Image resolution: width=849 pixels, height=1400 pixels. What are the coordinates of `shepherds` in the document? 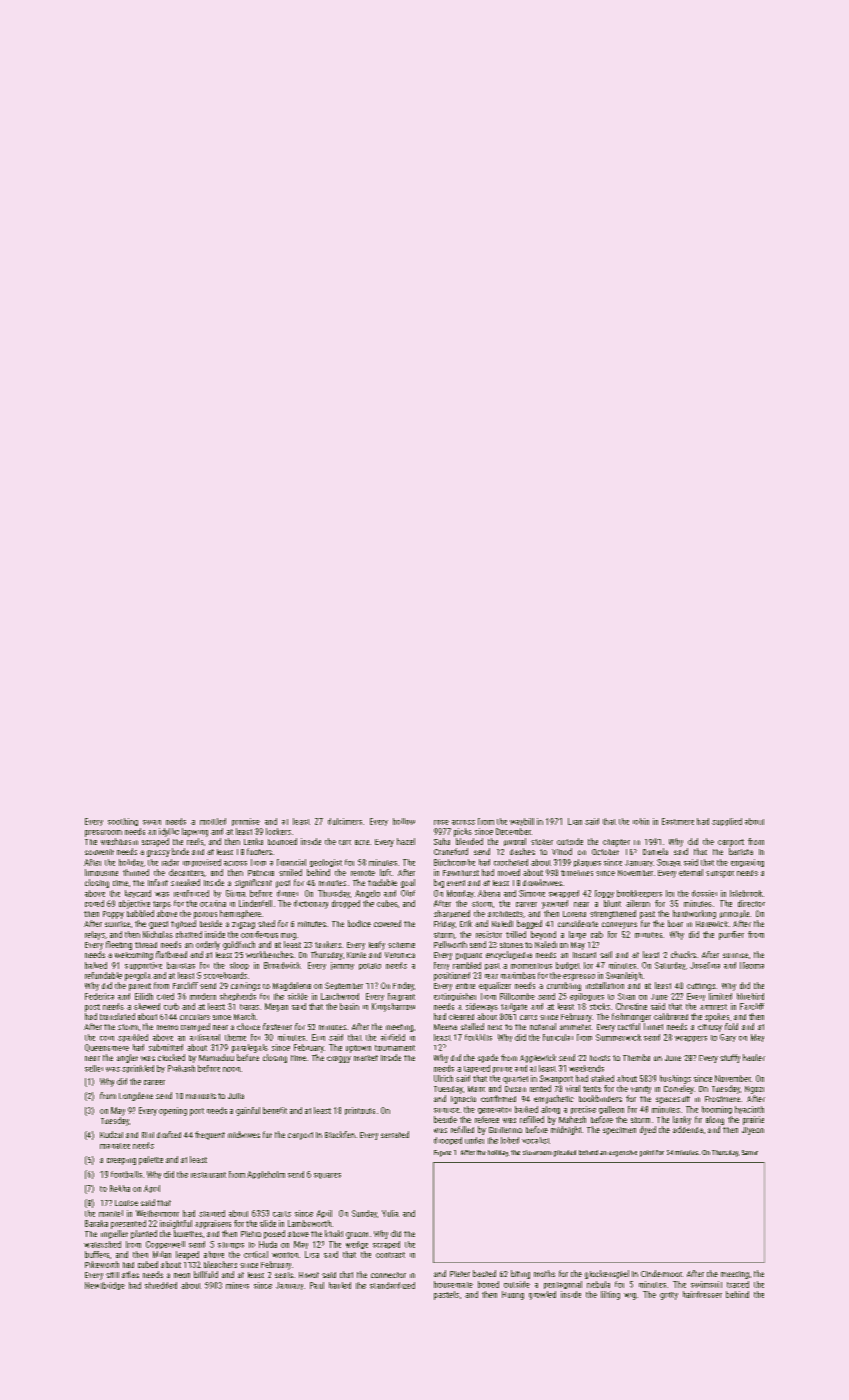 It's located at (238, 997).
